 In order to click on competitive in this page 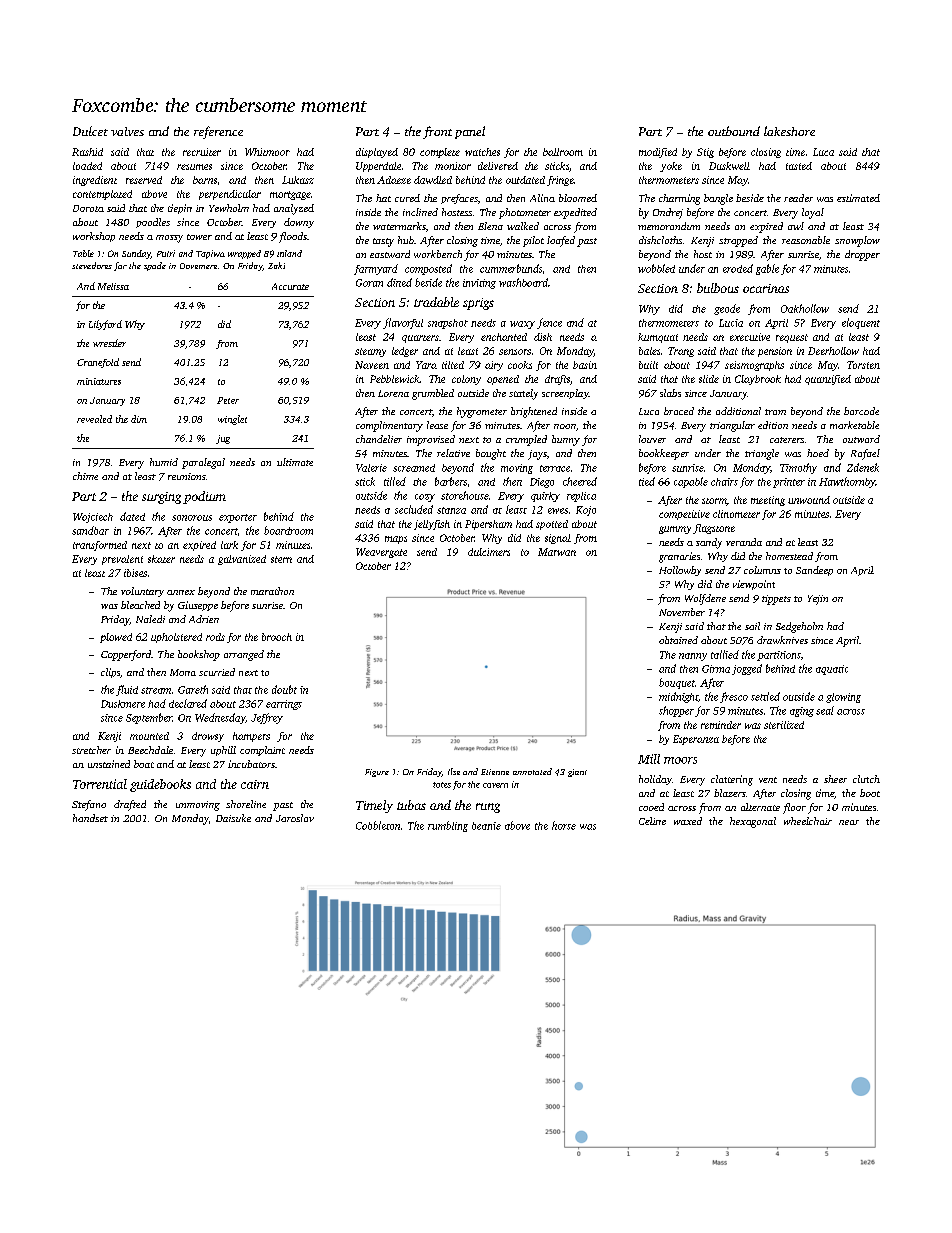, I will do `click(684, 515)`.
